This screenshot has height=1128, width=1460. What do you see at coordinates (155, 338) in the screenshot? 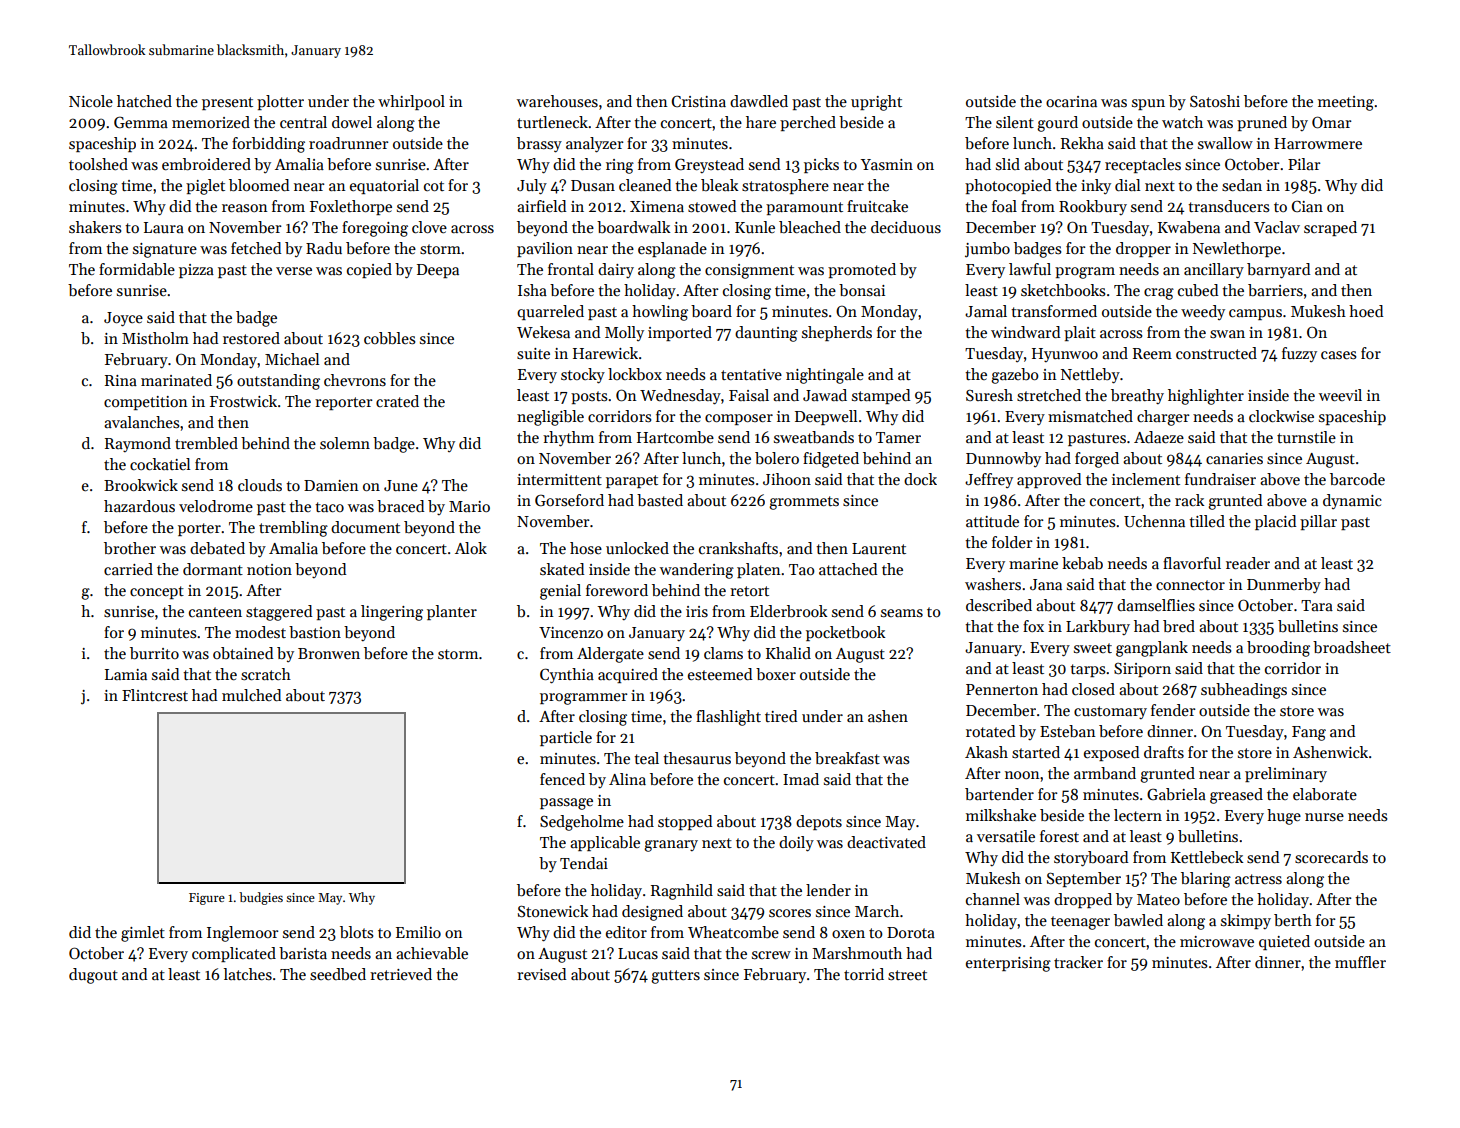
I see `Mistholm` at bounding box center [155, 338].
